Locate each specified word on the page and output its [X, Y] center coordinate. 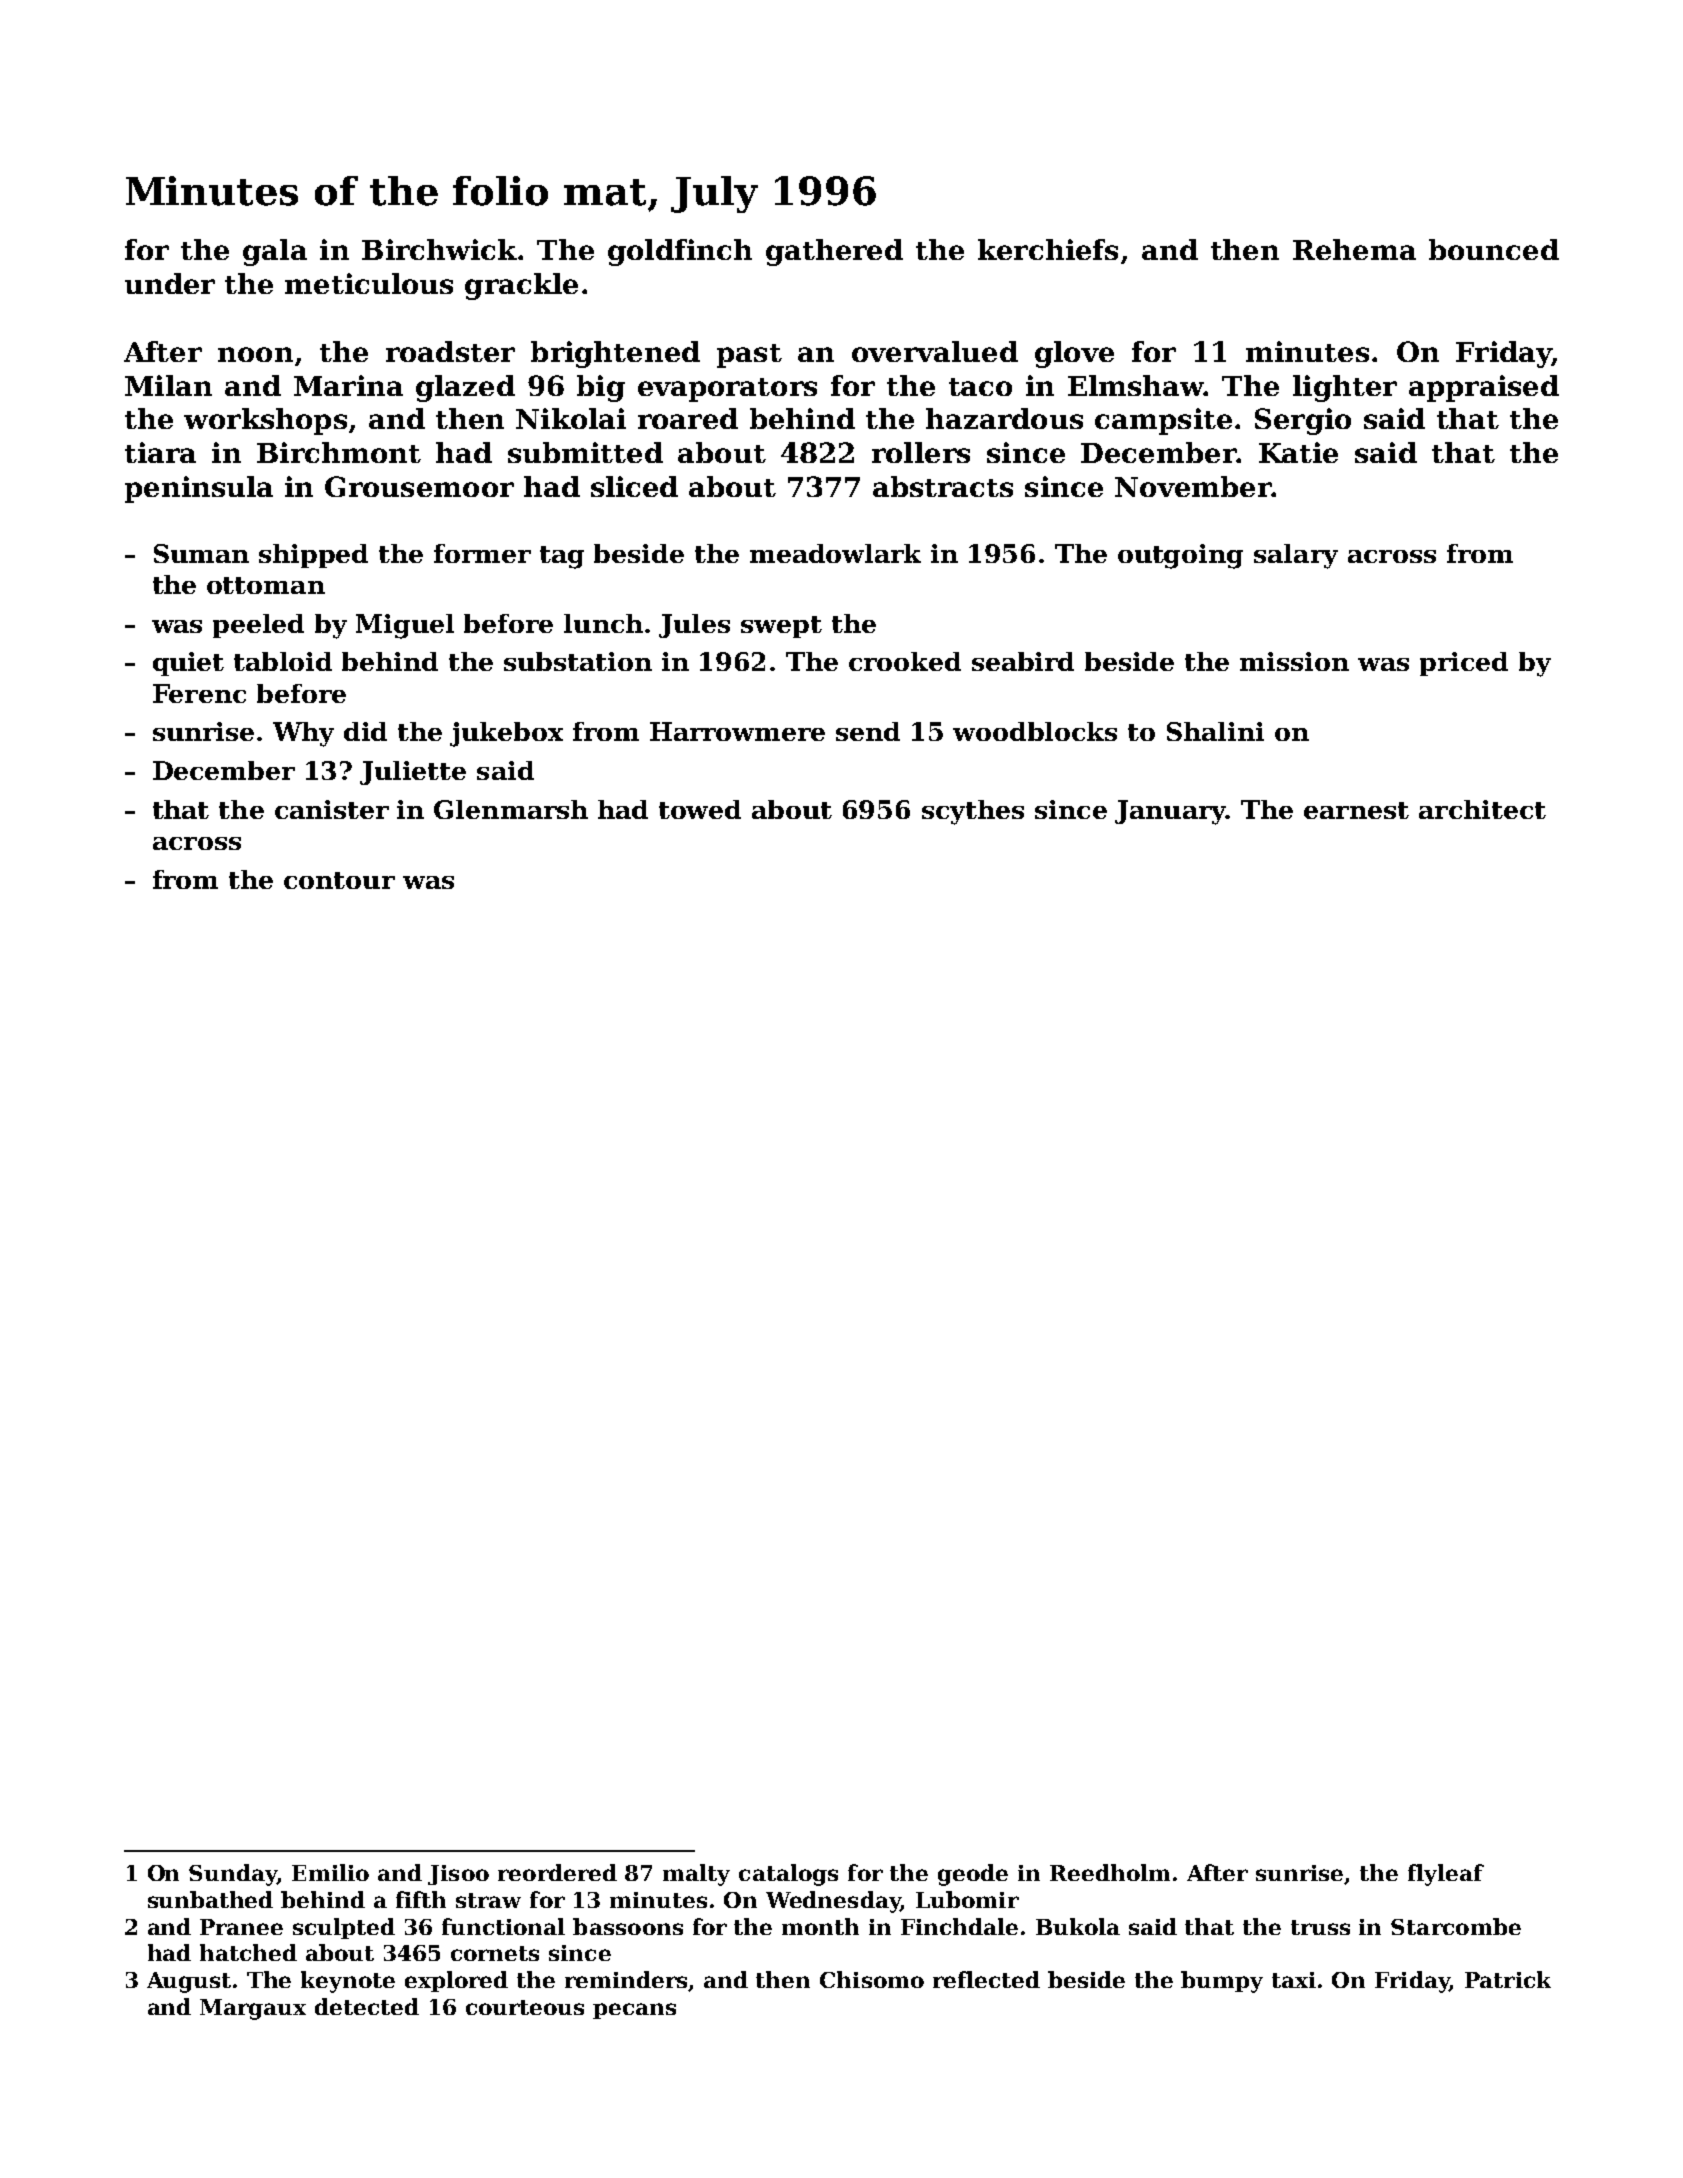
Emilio [330, 1872]
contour [339, 880]
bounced [1494, 249]
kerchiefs [1048, 249]
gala [275, 252]
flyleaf [1446, 1875]
